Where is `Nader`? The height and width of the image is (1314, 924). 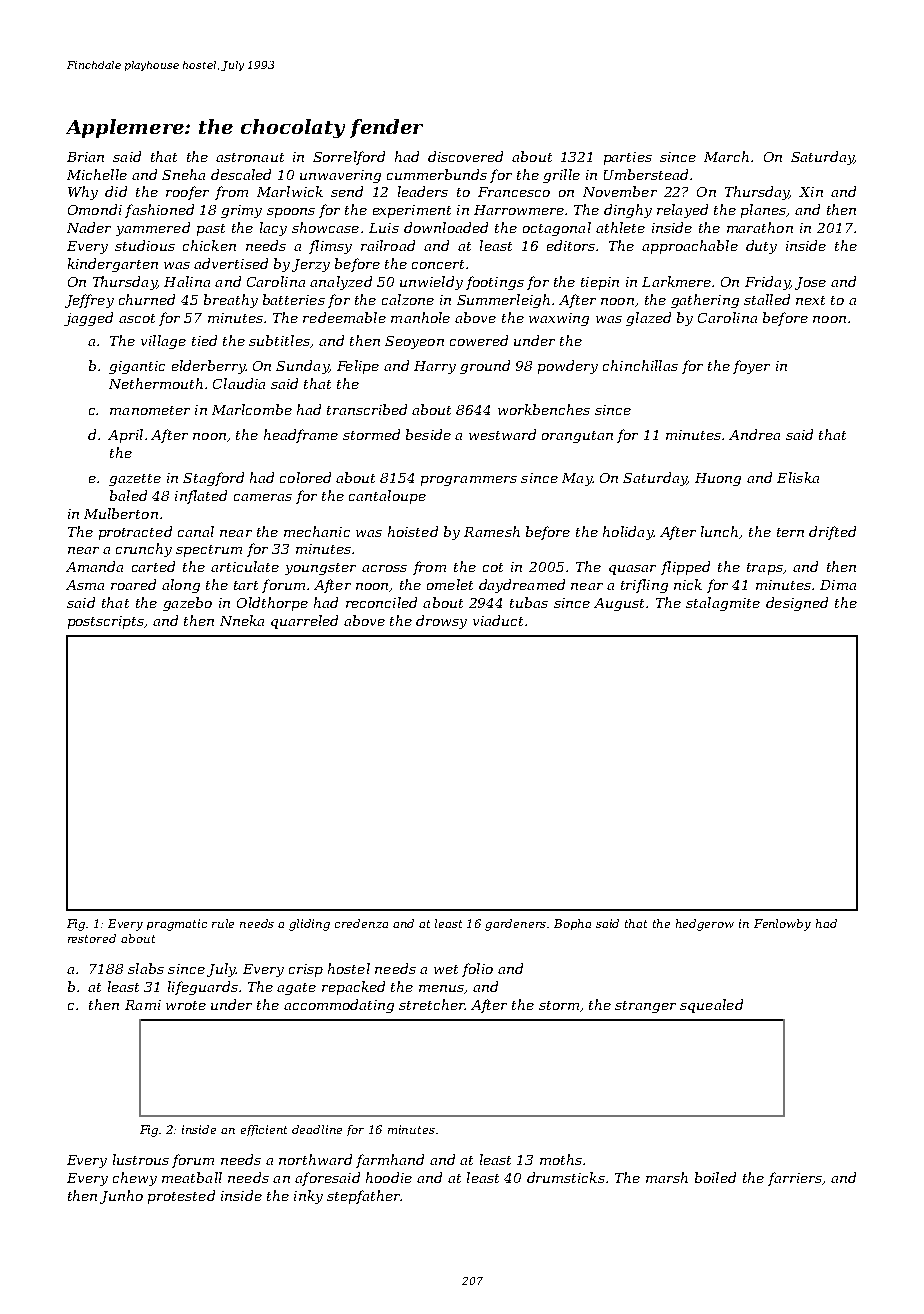
Nader is located at coordinates (89, 227).
